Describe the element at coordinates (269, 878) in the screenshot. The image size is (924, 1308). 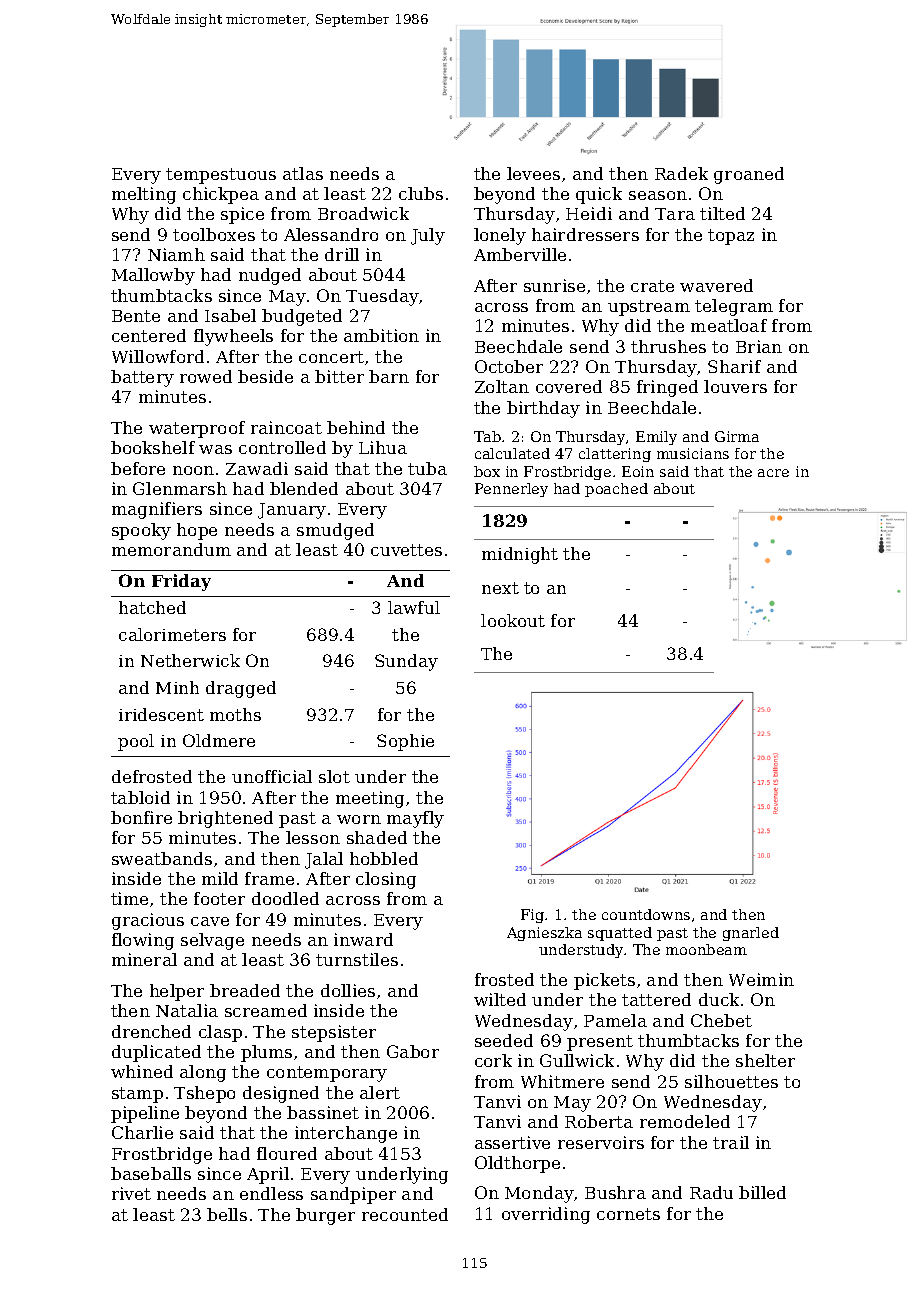
I see `frame` at that location.
